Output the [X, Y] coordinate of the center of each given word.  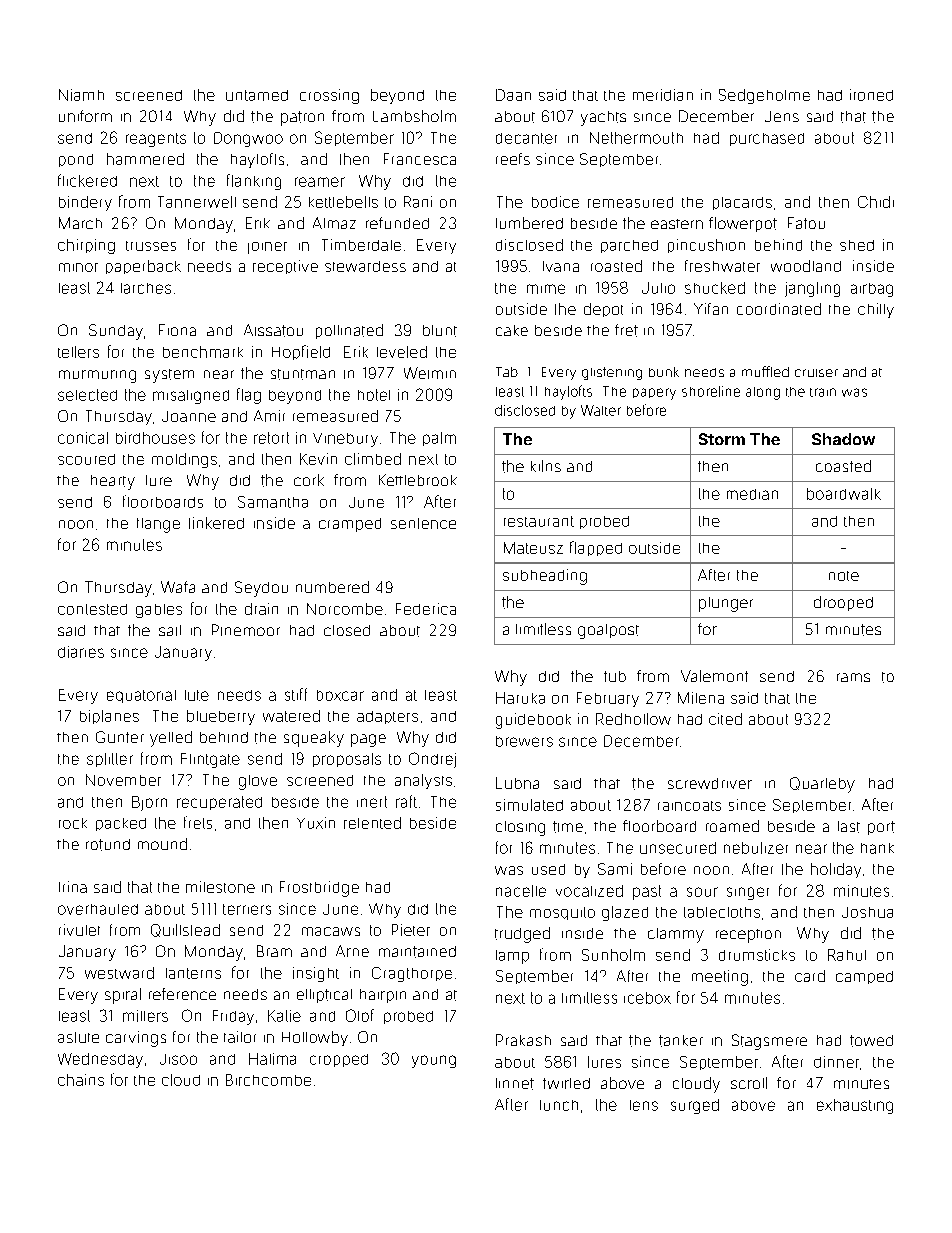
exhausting [855, 1106]
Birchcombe [268, 1080]
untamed [257, 95]
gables [159, 611]
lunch [559, 1105]
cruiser [816, 373]
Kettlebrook [418, 480]
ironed [871, 95]
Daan [513, 95]
